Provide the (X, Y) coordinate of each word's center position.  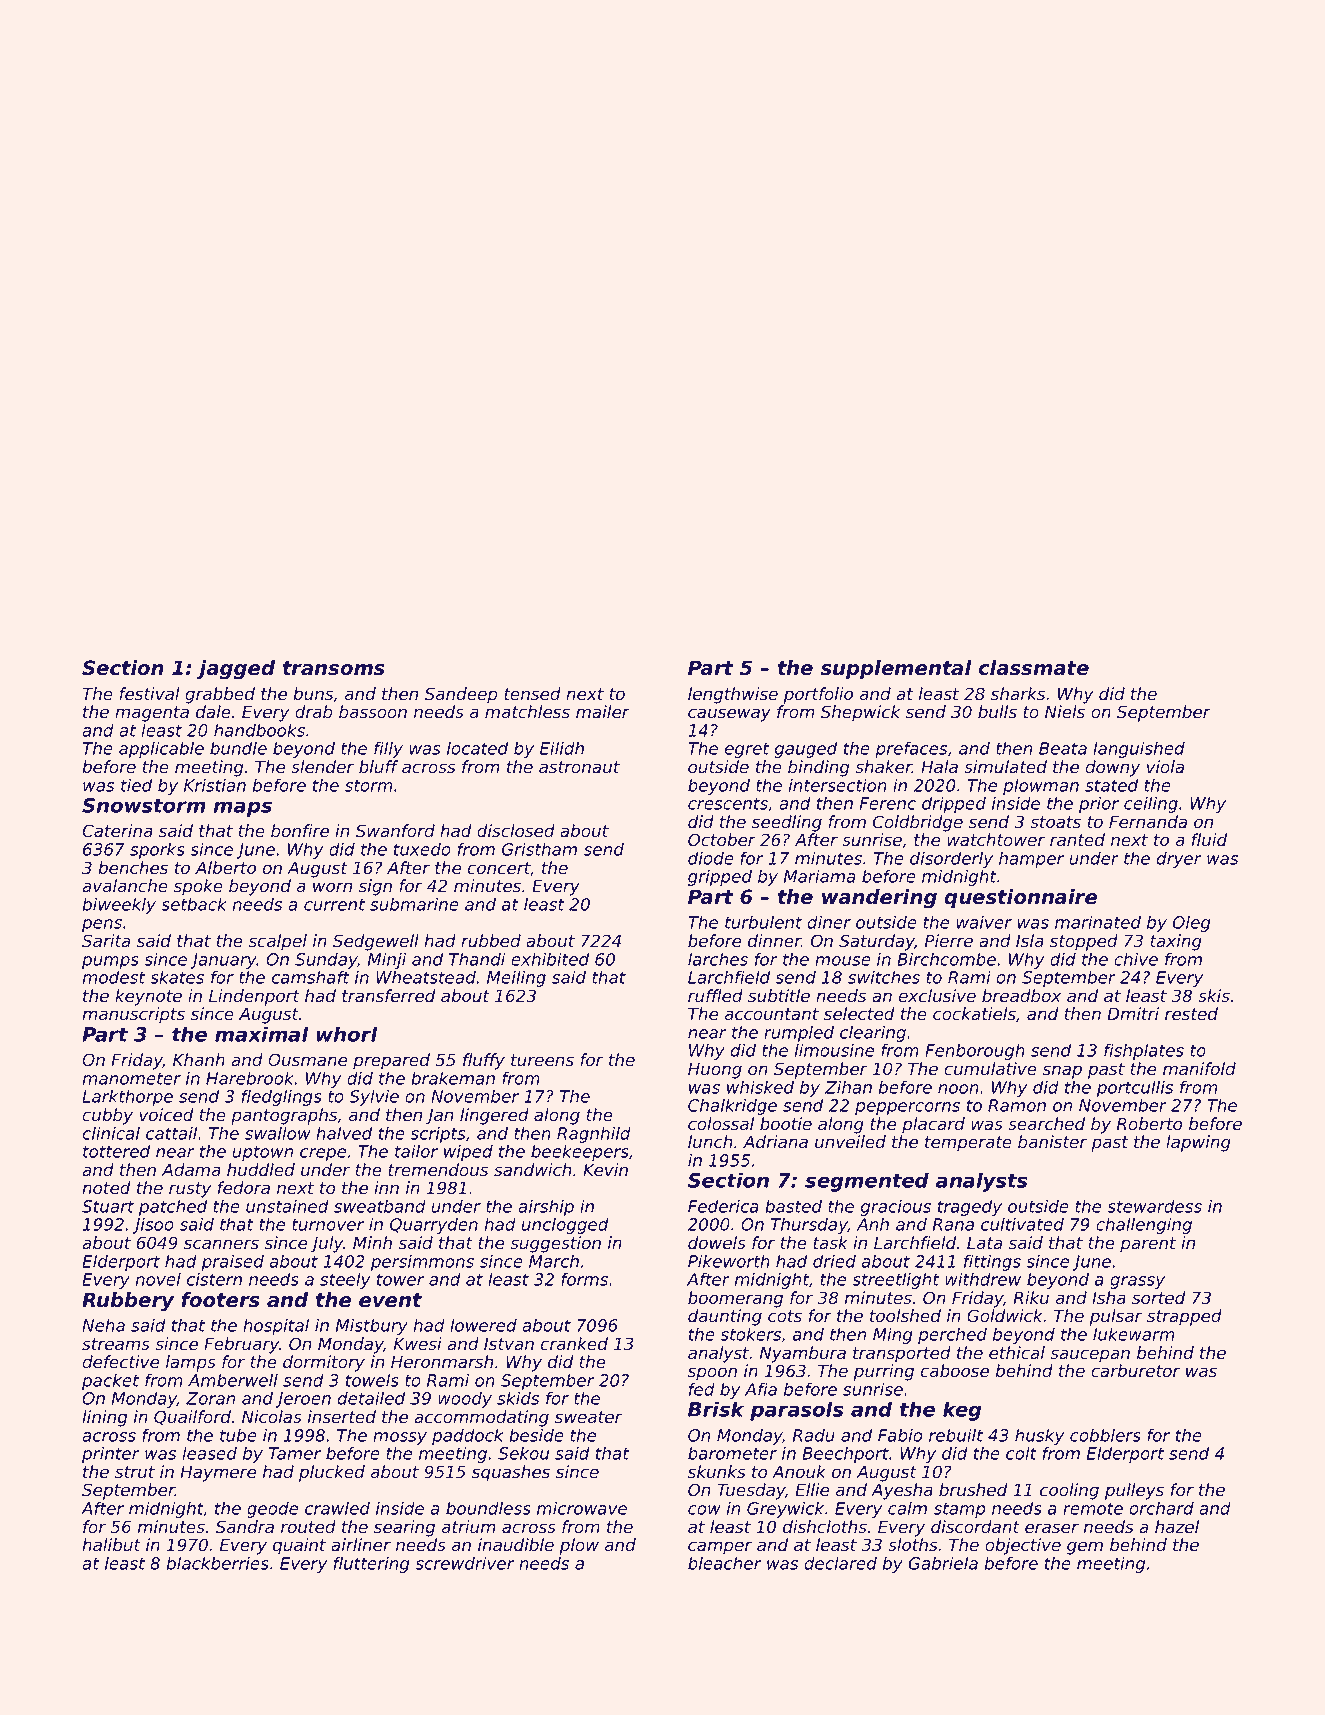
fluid (1209, 840)
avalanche (125, 886)
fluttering (371, 1564)
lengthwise (733, 695)
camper (720, 1548)
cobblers (1105, 1435)
